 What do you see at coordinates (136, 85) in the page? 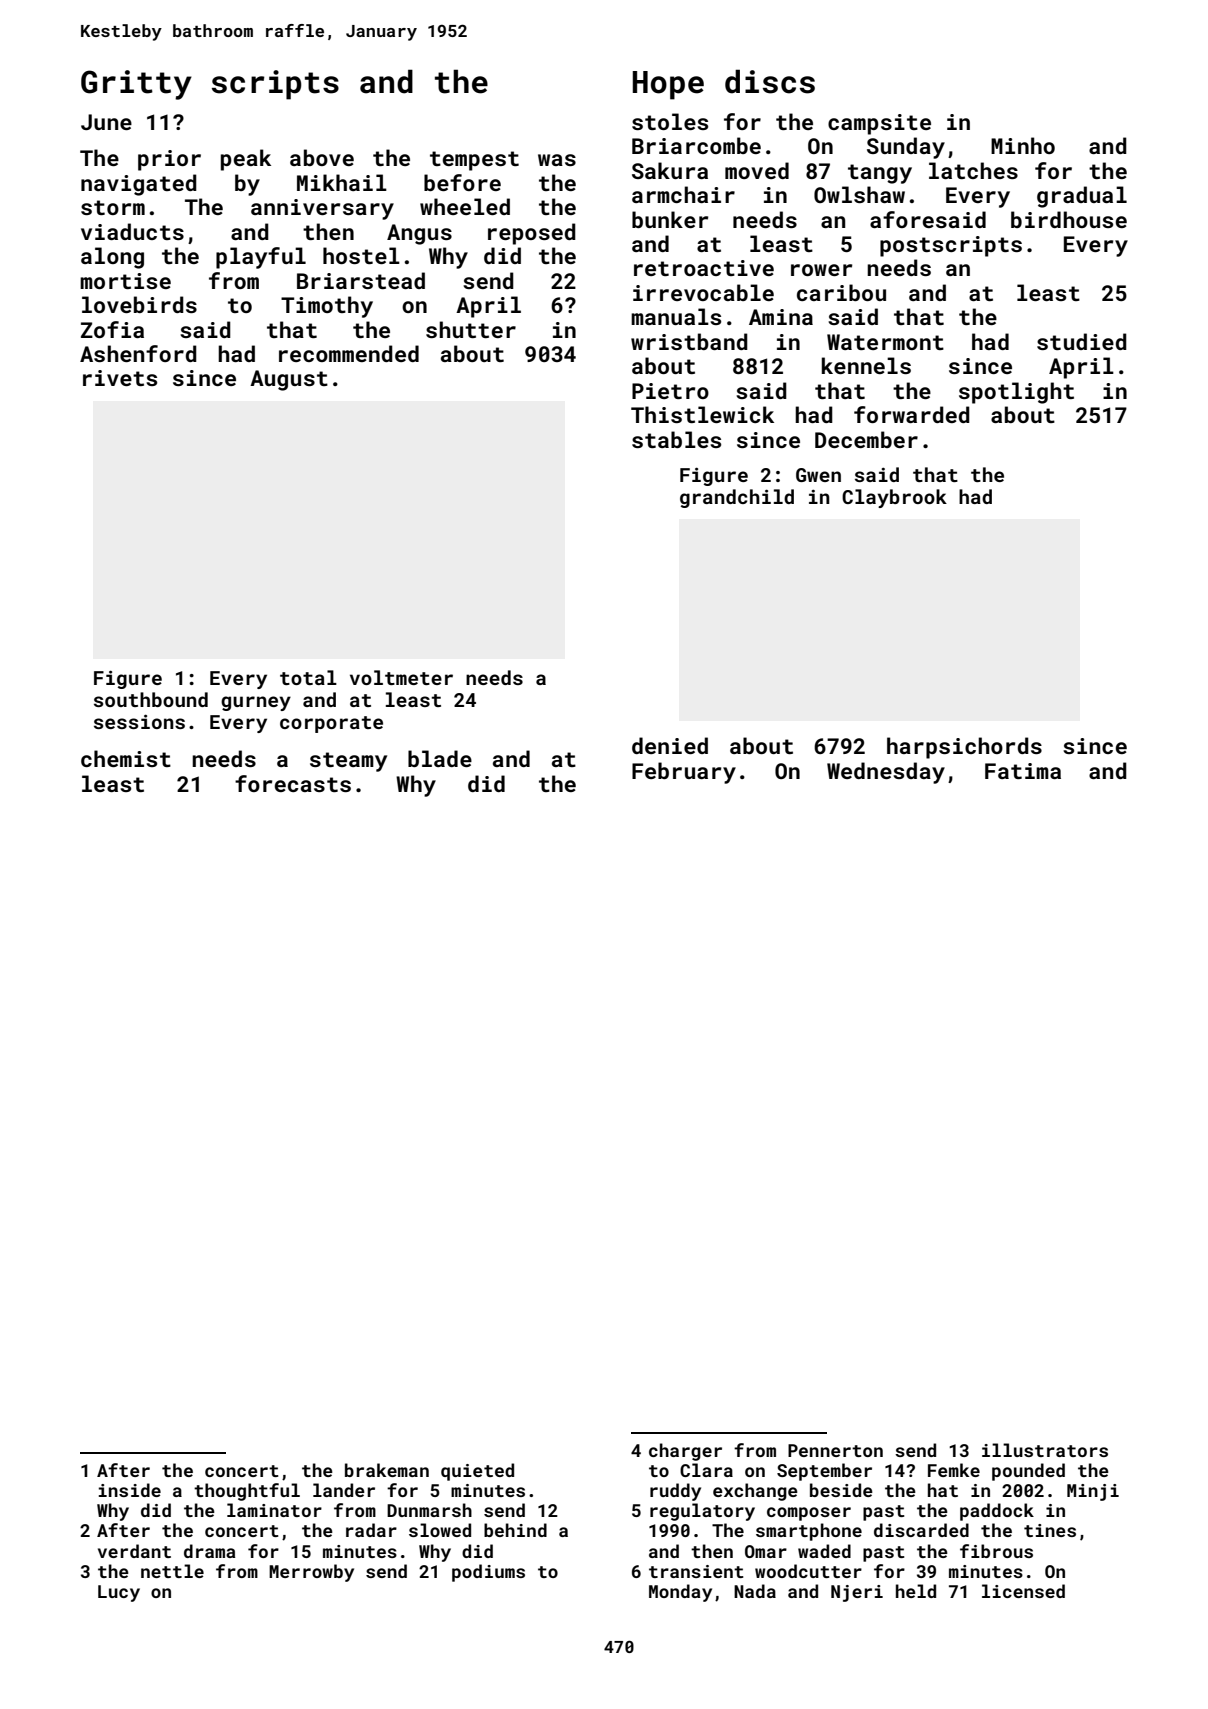
I see `Gritty` at bounding box center [136, 85].
